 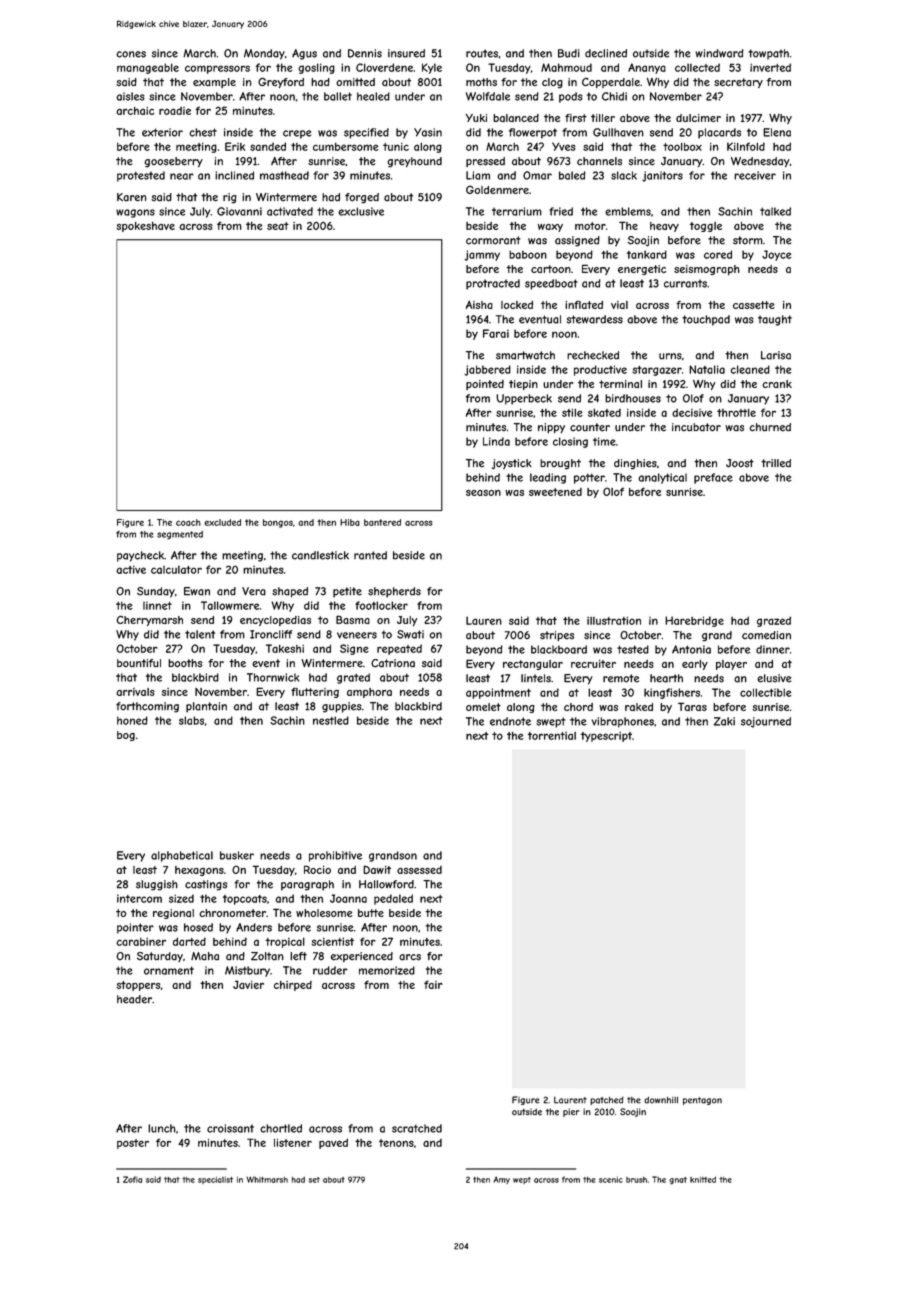 I want to click on Swati, so click(x=410, y=634).
